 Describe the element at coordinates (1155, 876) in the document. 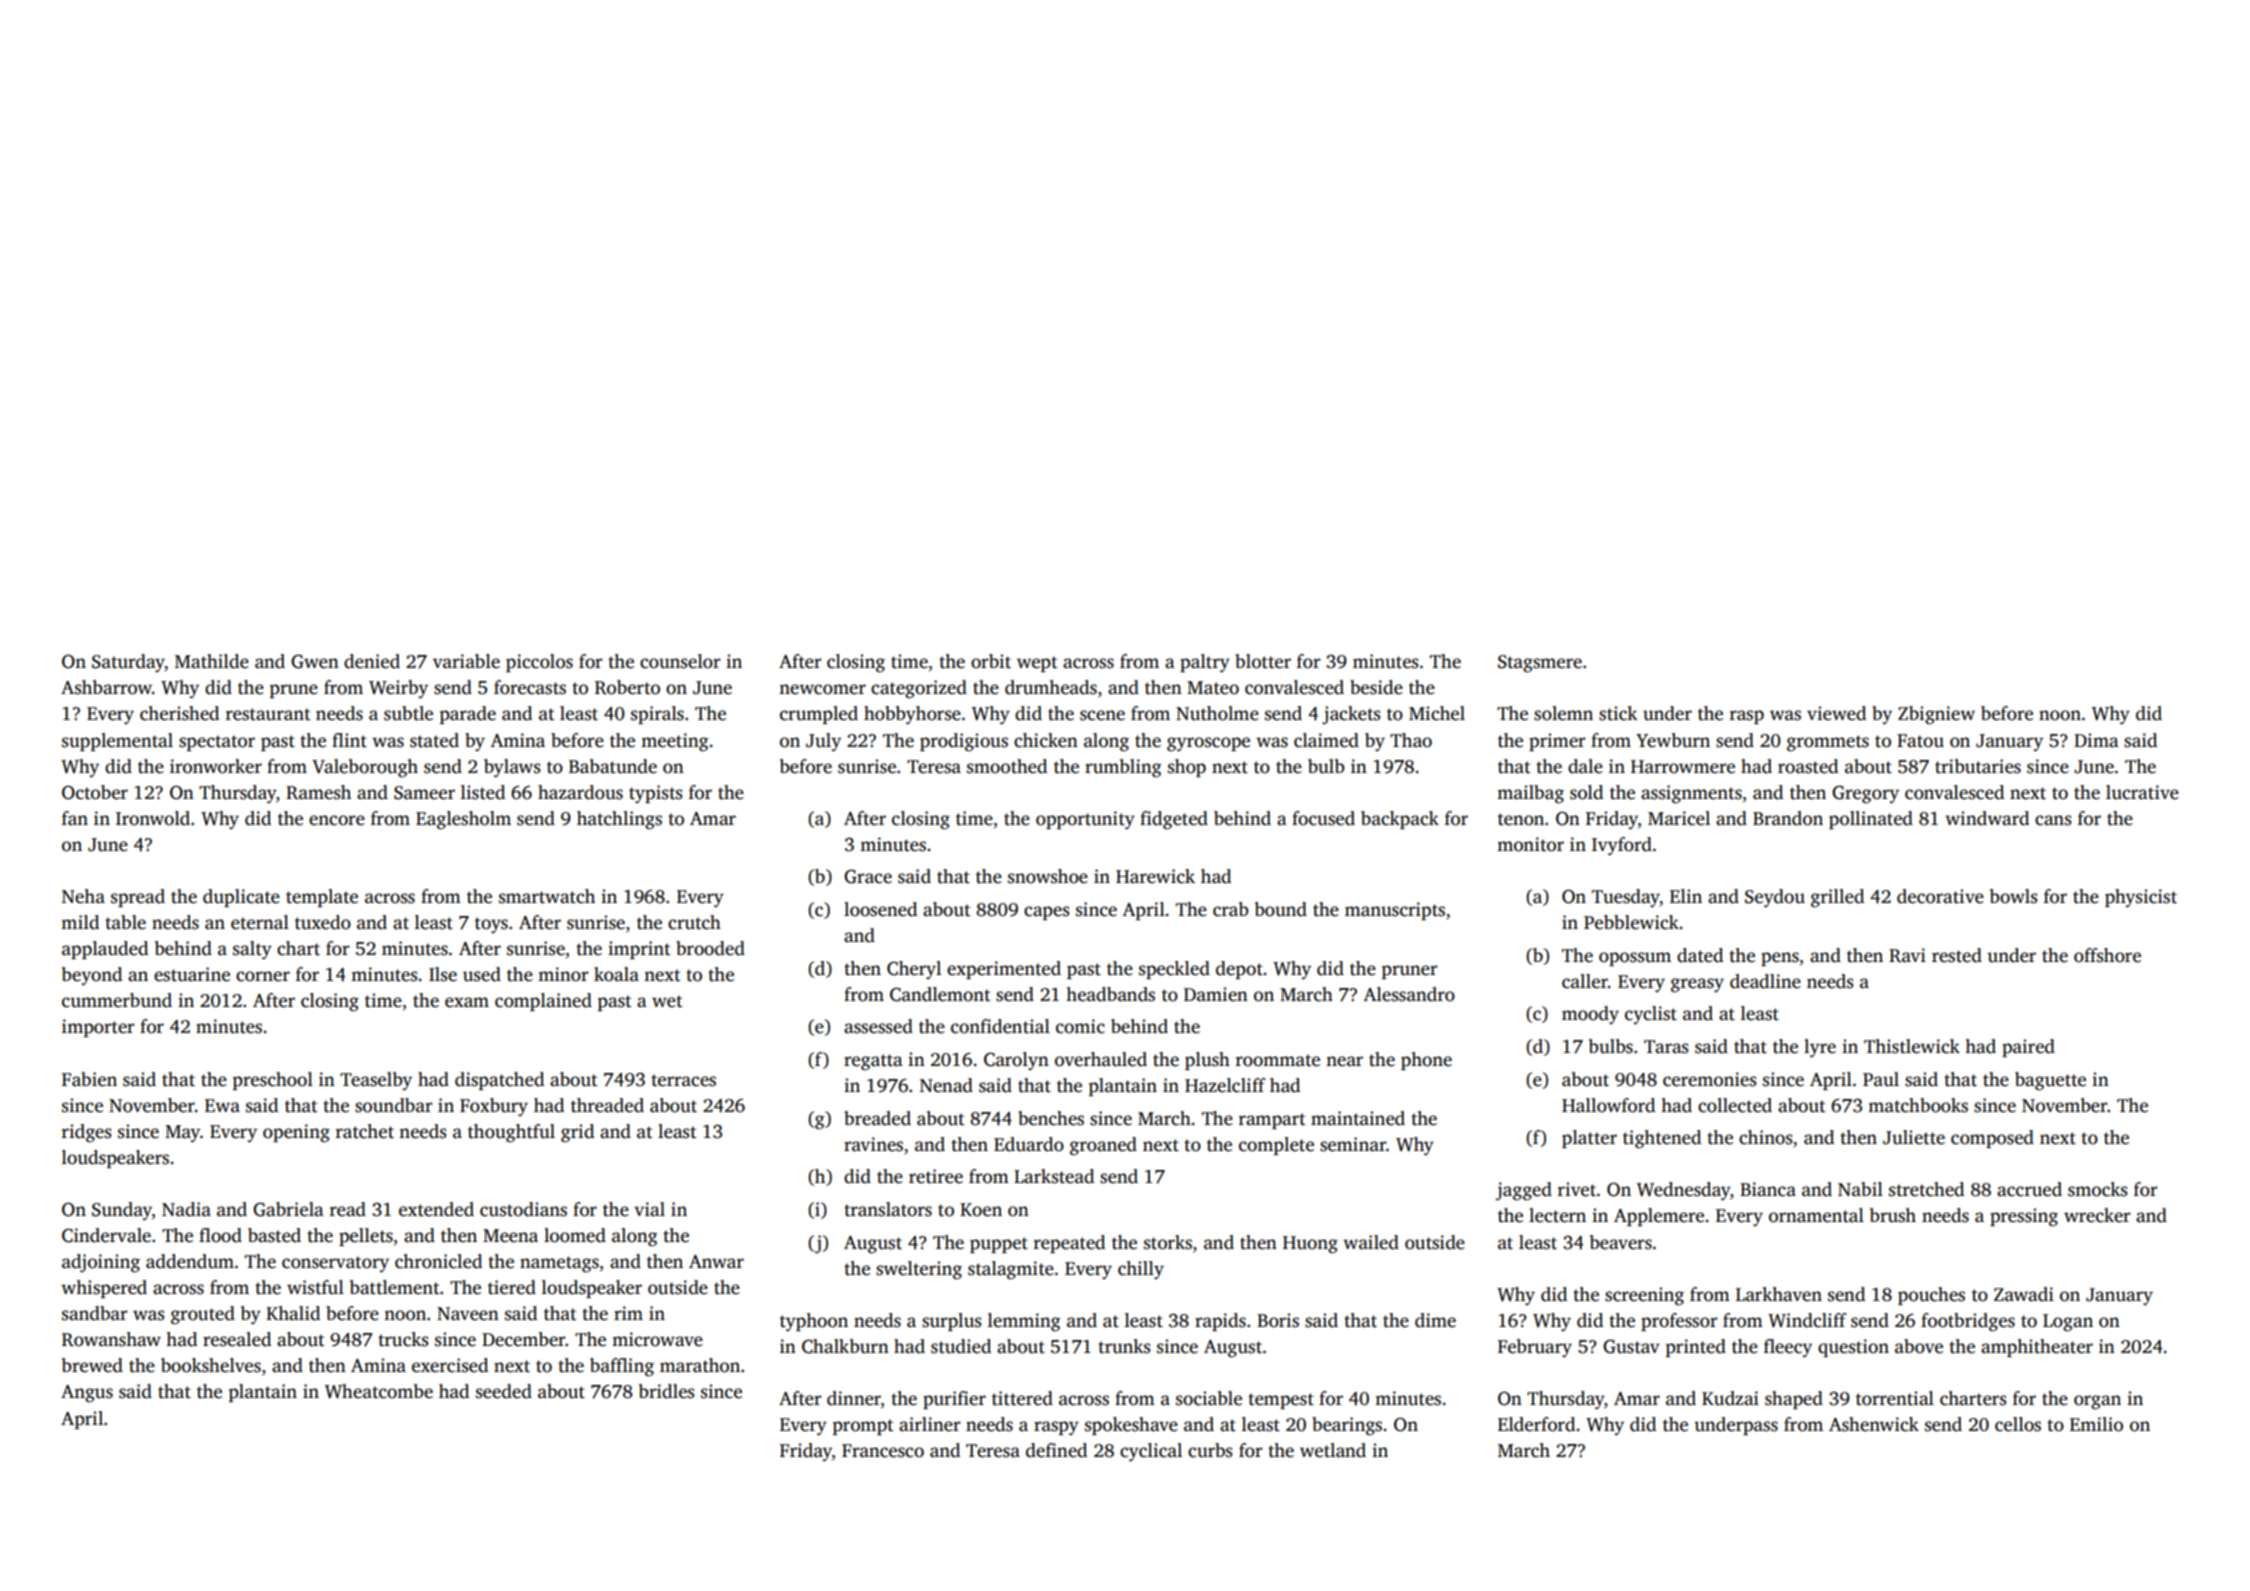

I see `Harewick` at that location.
